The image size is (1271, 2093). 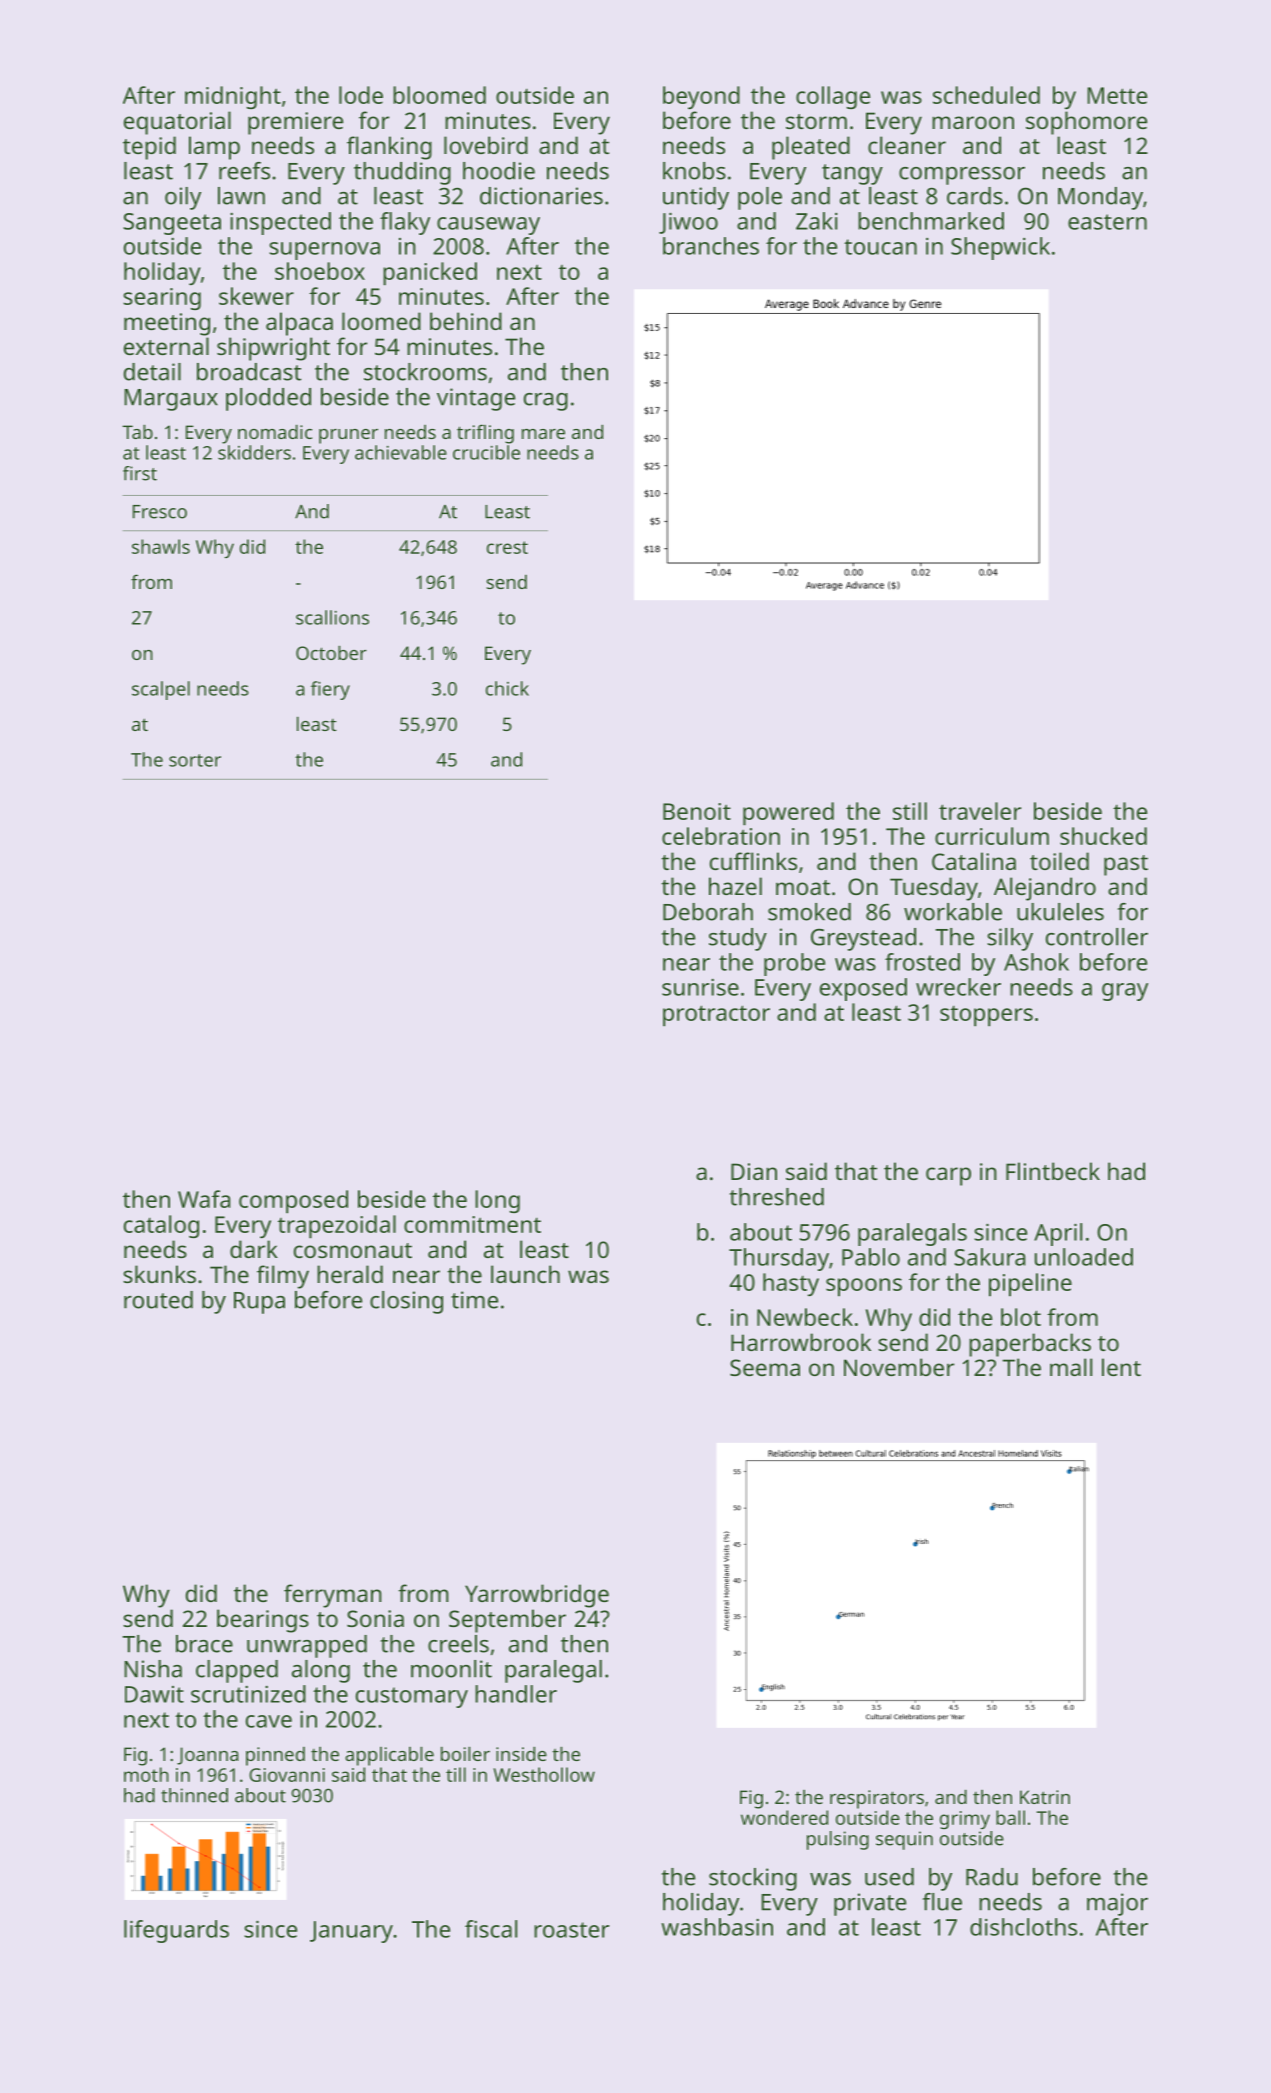 I want to click on Mette, so click(x=1117, y=95).
